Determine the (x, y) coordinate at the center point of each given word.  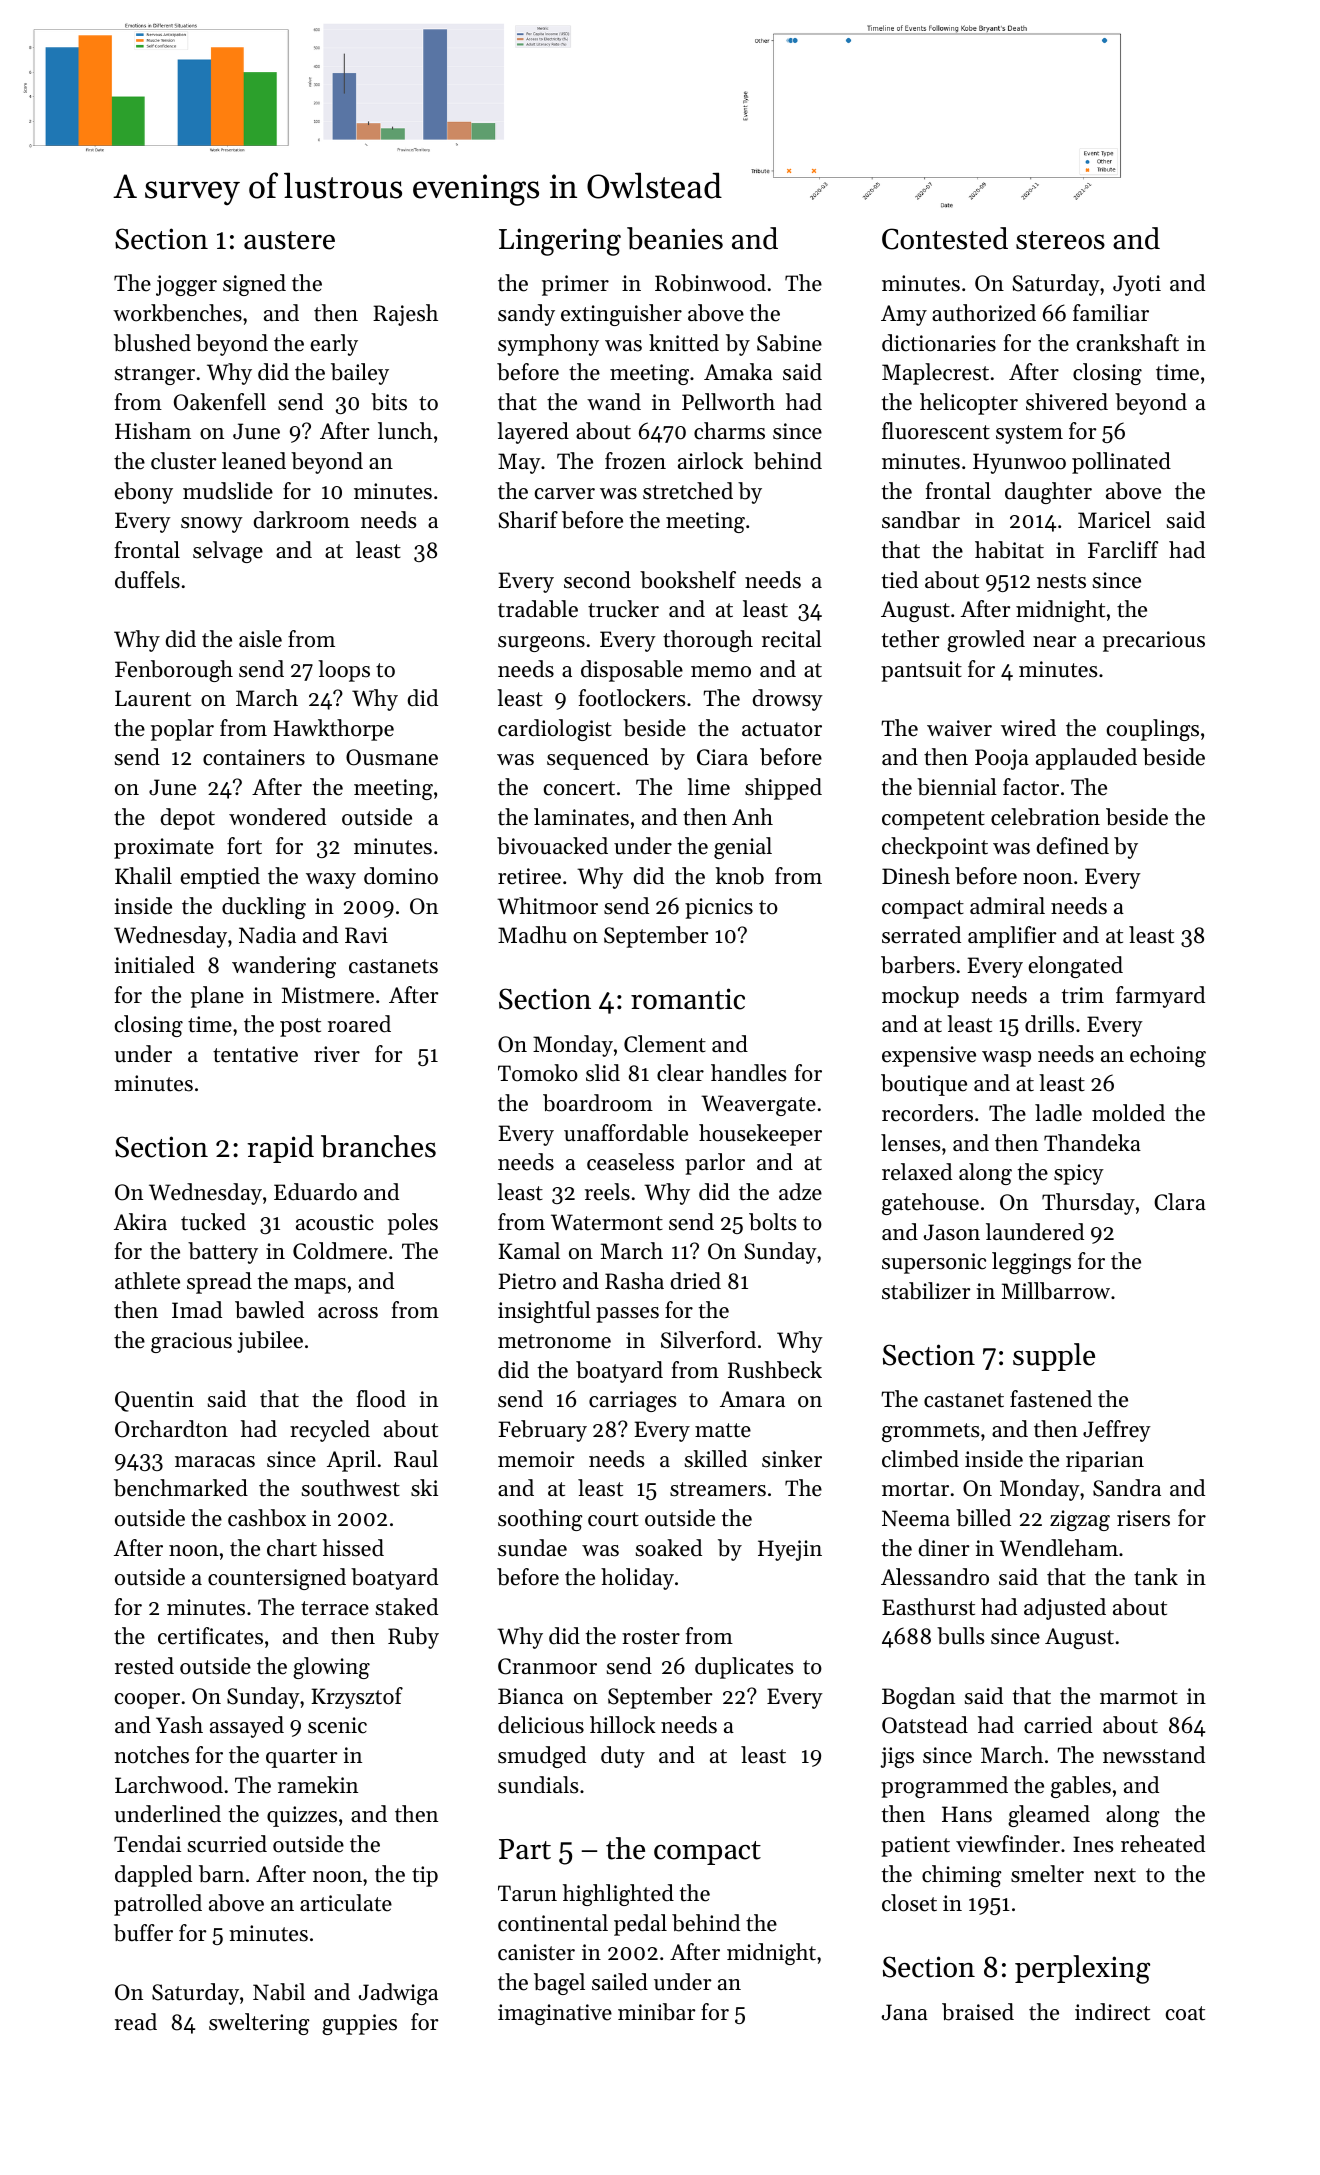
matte (723, 1430)
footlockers (632, 698)
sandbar (921, 520)
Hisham (153, 431)
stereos (1060, 240)
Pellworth (728, 402)
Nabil (279, 1992)
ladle (1058, 1113)
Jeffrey (1117, 1431)
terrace (335, 1608)
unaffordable (626, 1133)
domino (401, 876)
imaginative (555, 2014)
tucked (213, 1222)
